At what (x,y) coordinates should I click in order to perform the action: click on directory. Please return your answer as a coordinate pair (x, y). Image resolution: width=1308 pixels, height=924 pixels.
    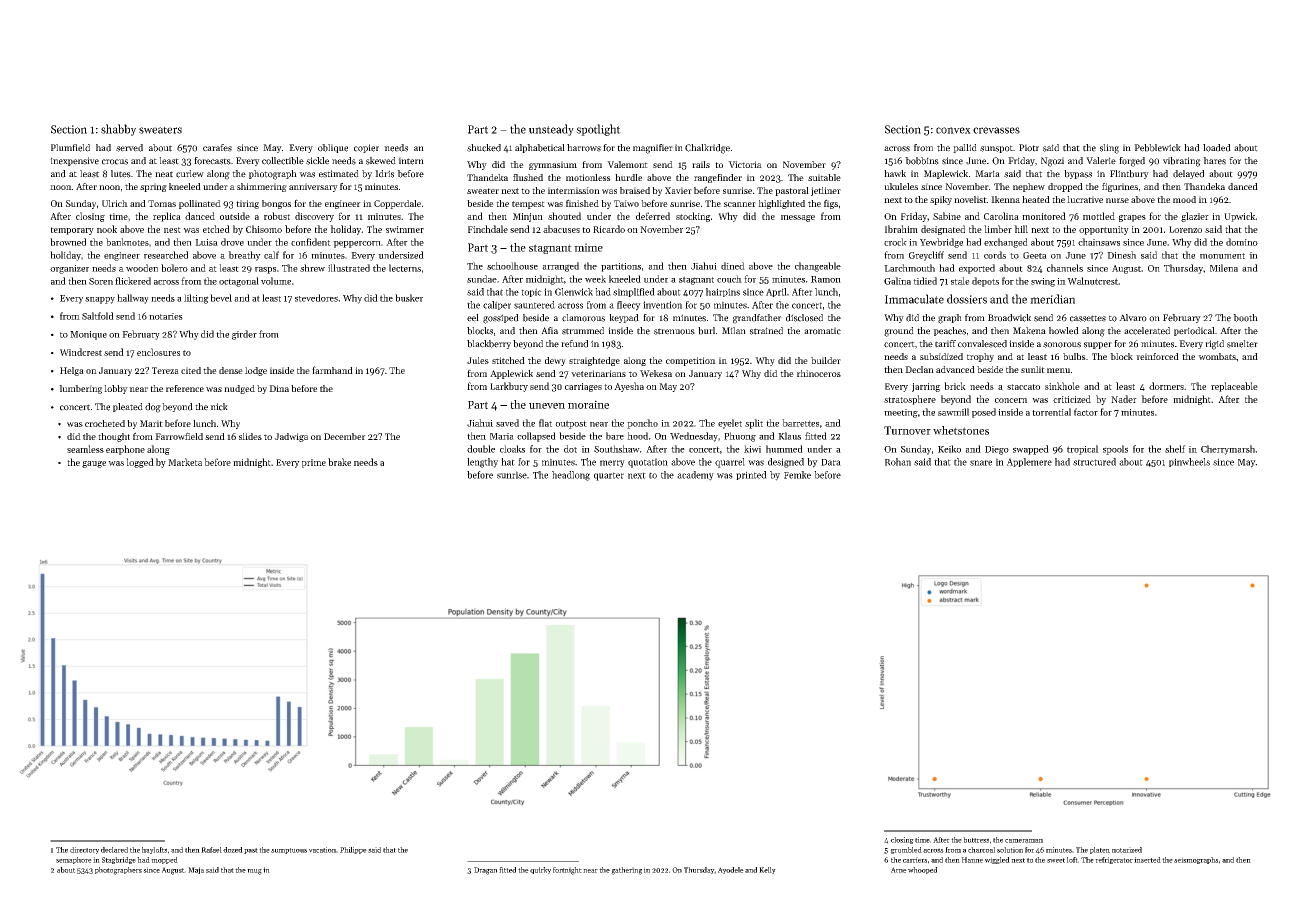
    Looking at the image, I should click on (84, 850).
